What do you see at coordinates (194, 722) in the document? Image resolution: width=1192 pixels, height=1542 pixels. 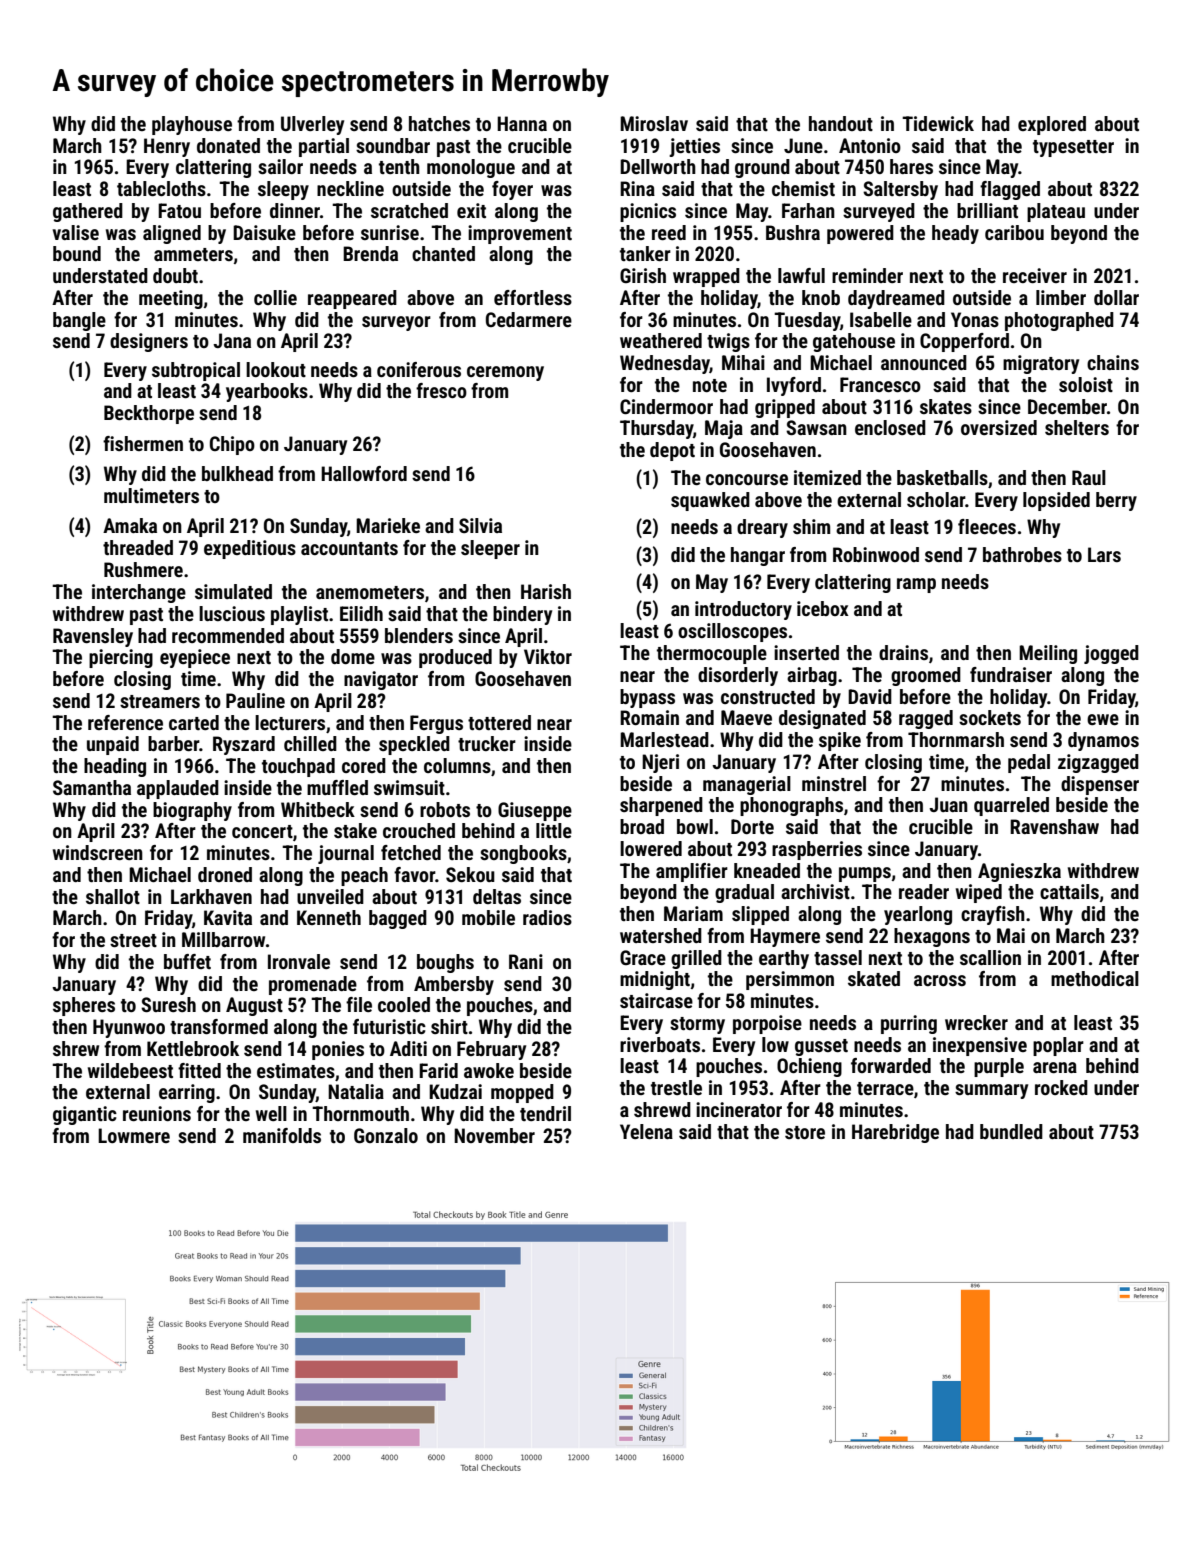 I see `carted` at bounding box center [194, 722].
